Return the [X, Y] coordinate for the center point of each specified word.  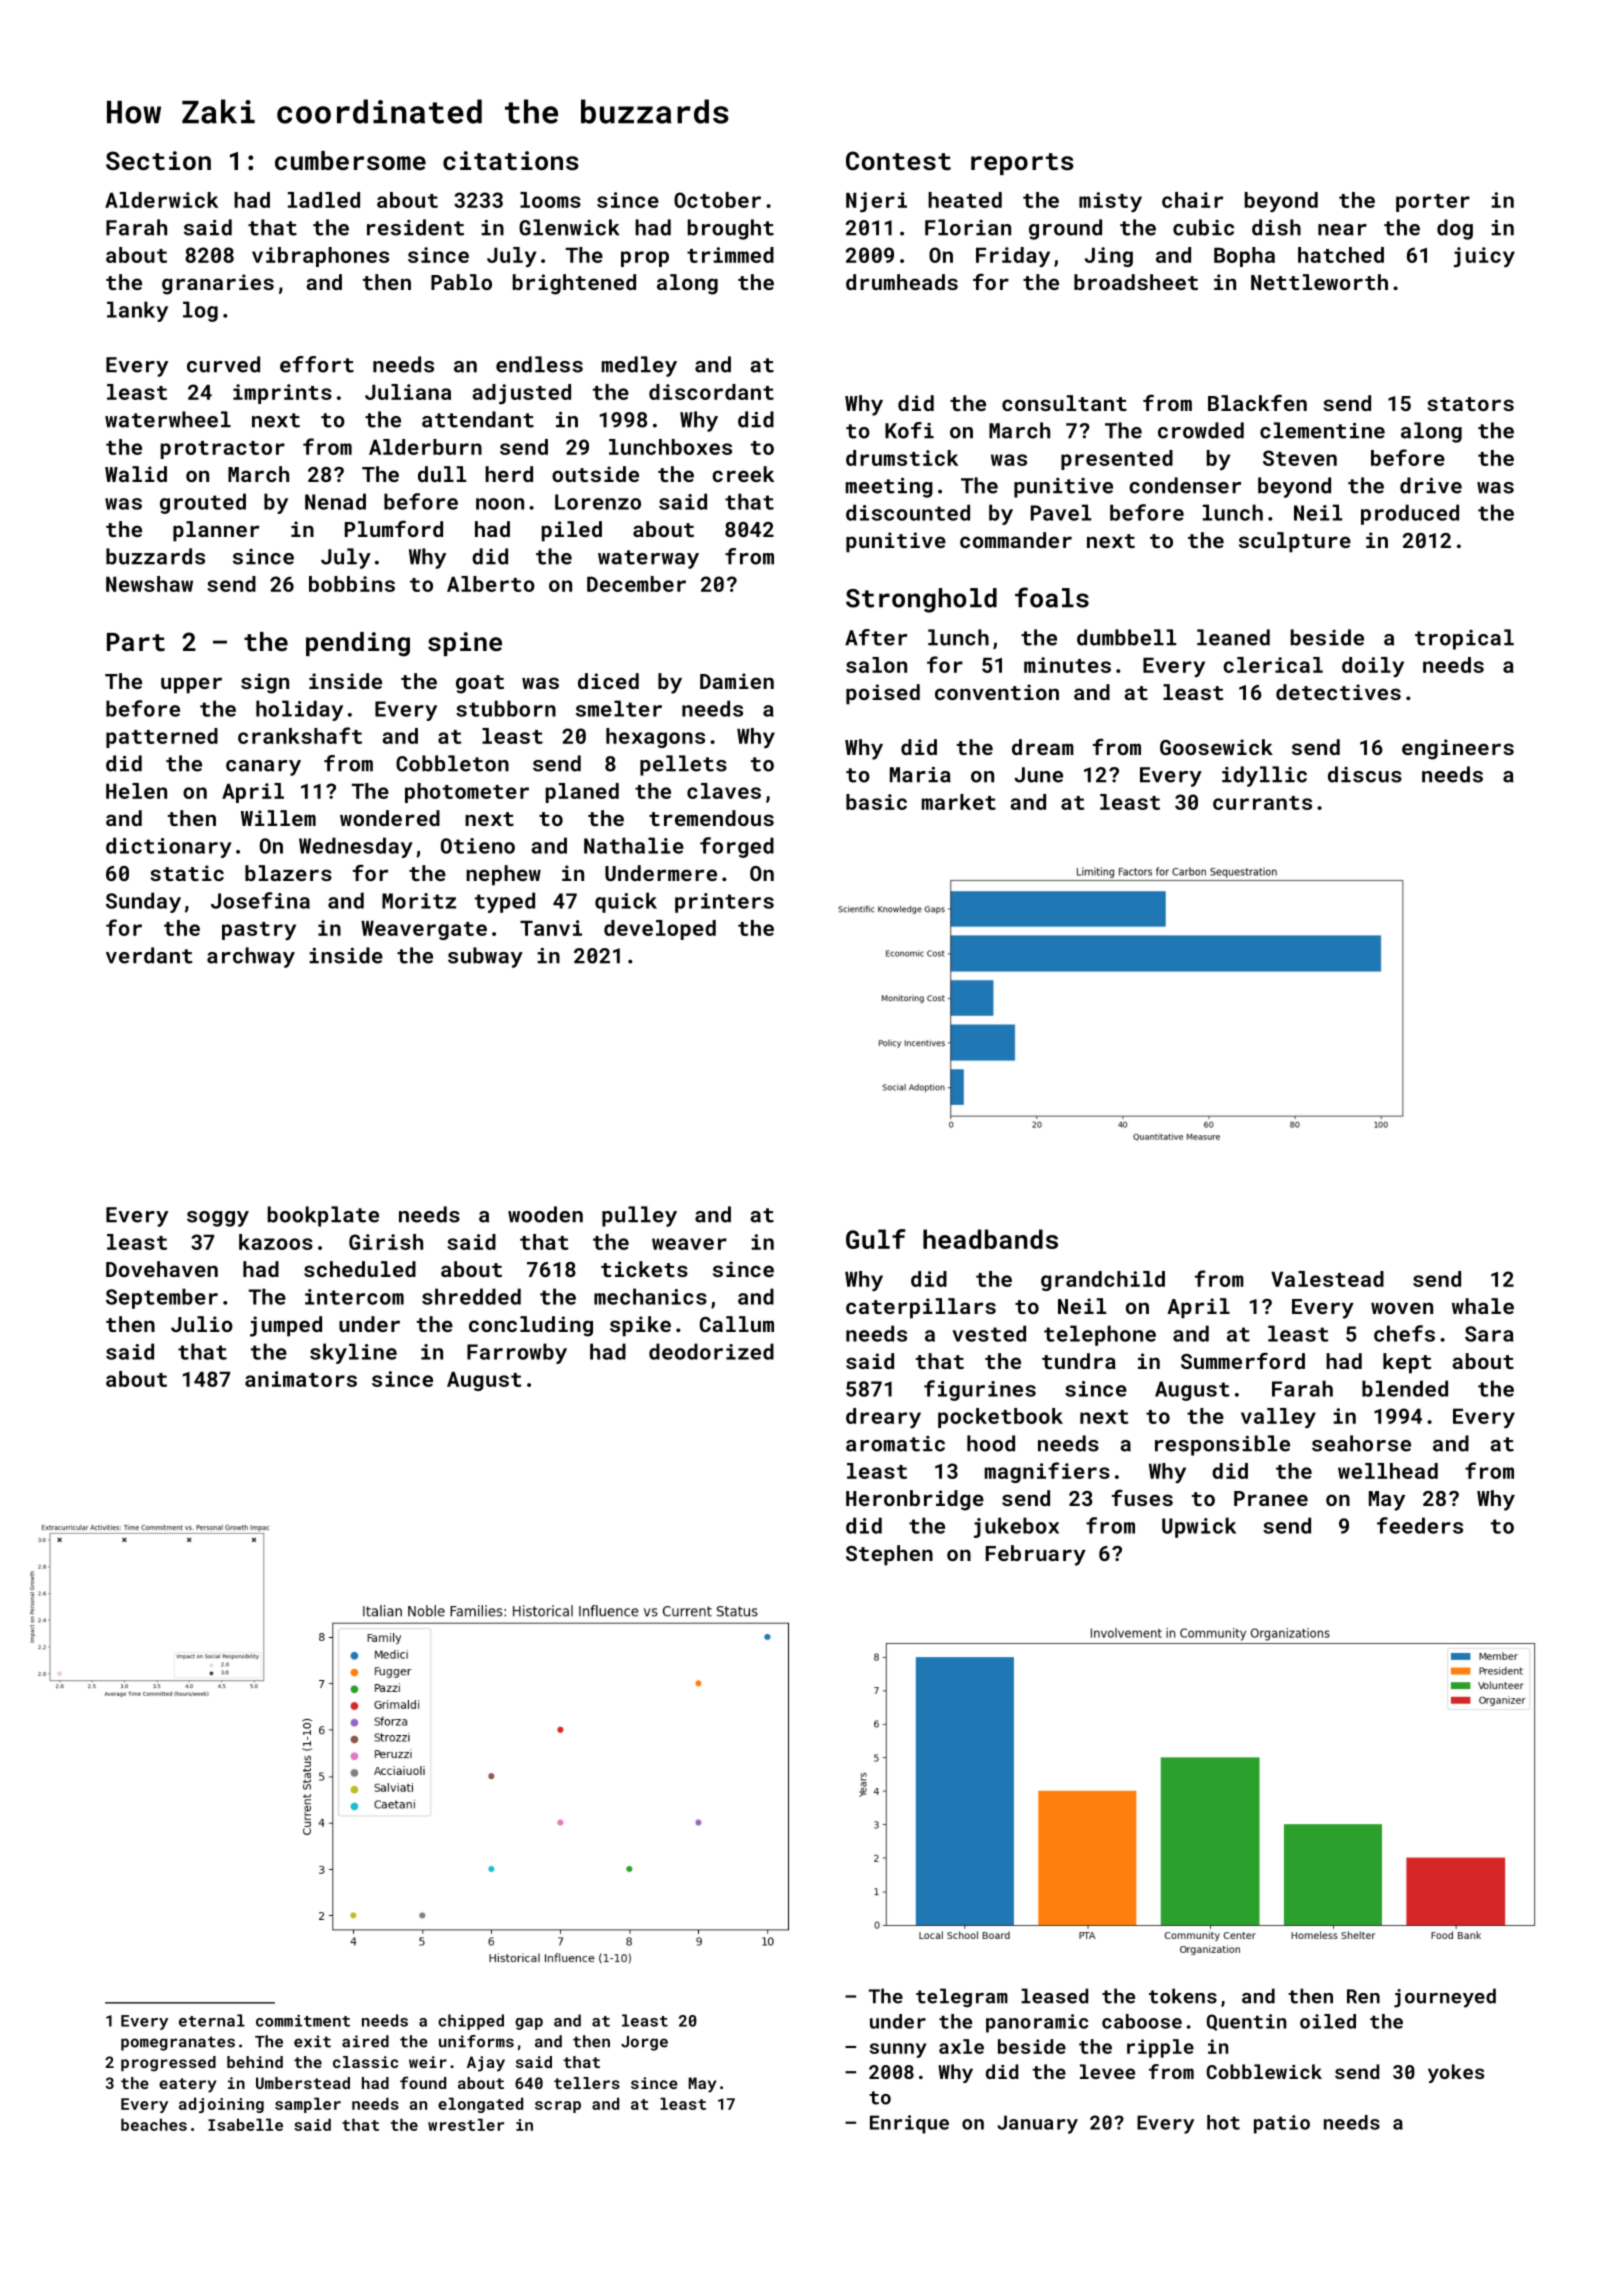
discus [1365, 774]
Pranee [1271, 1498]
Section [158, 161]
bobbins [352, 584]
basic [876, 802]
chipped [471, 2022]
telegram [962, 1997]
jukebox [1016, 1527]
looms [550, 200]
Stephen [889, 1555]
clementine [1322, 430]
